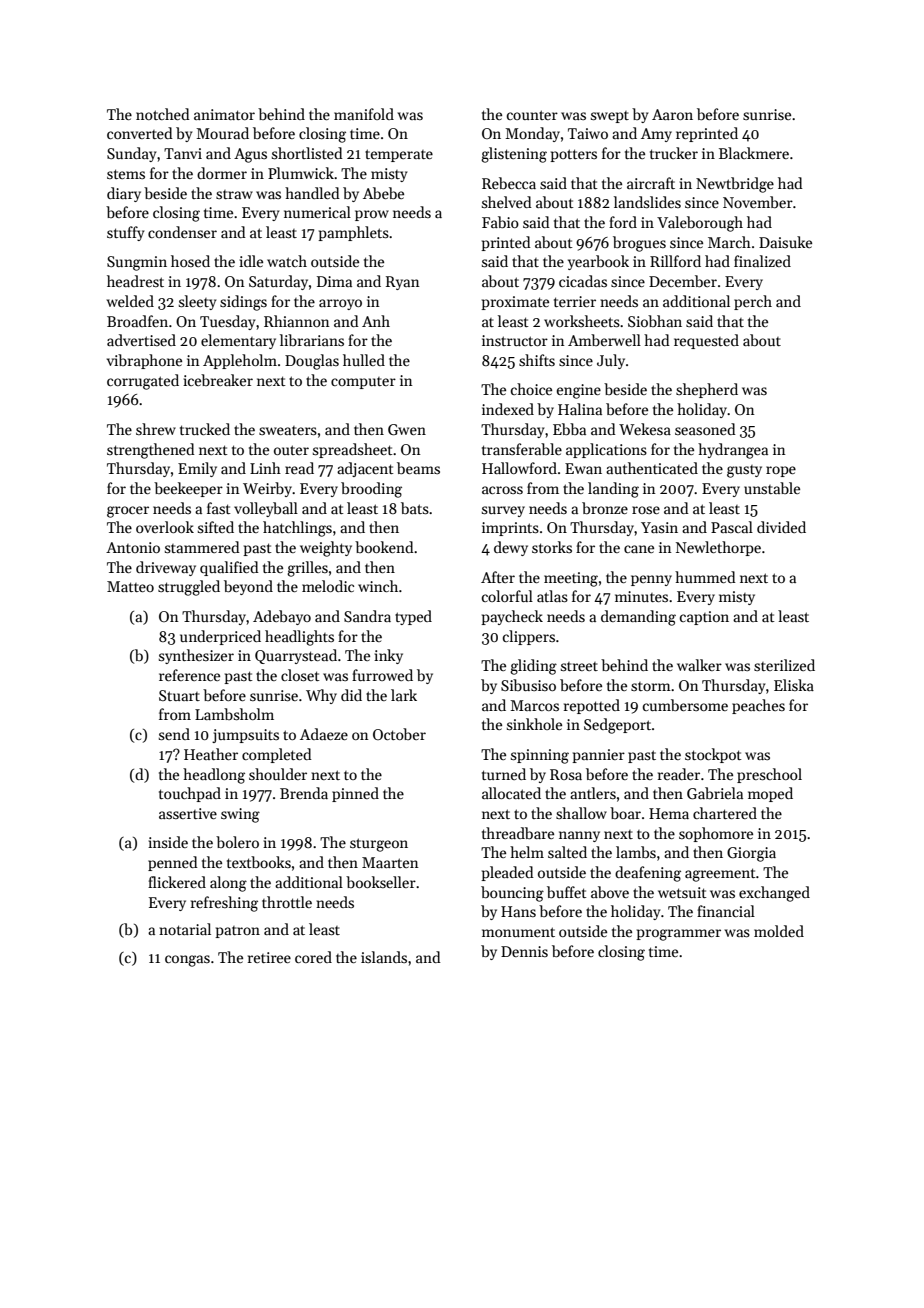 Image resolution: width=924 pixels, height=1308 pixels. I want to click on demanding, so click(638, 618).
